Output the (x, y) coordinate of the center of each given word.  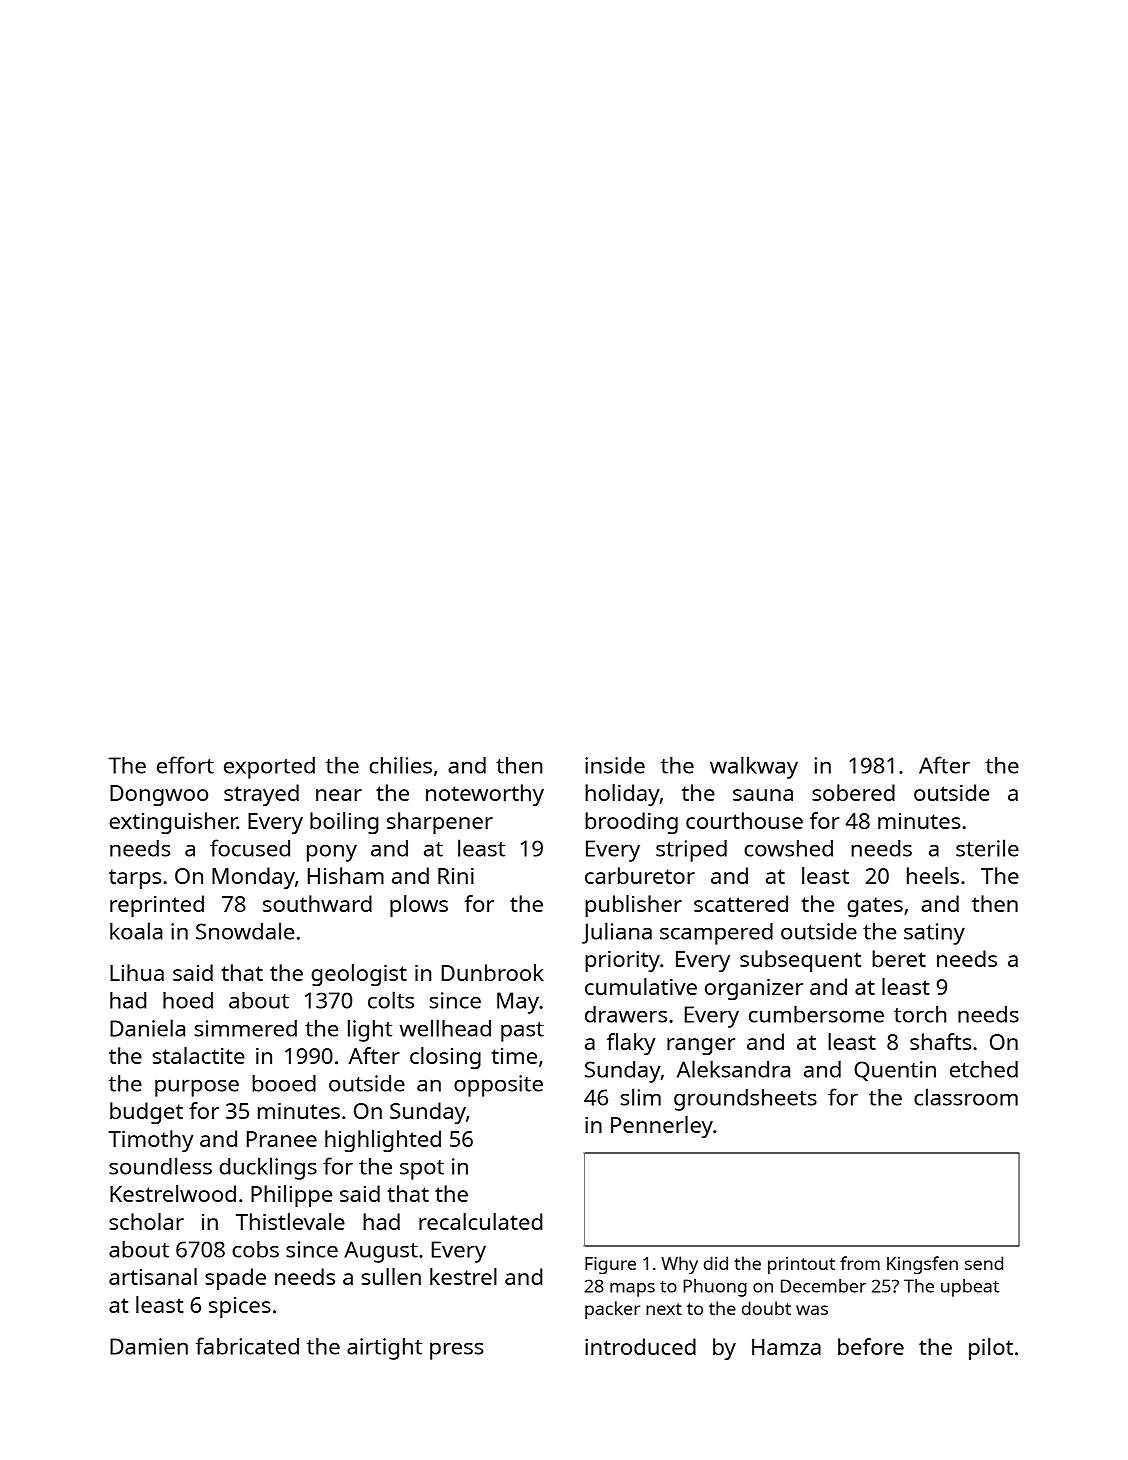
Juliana (617, 933)
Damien (149, 1346)
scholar (146, 1221)
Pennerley (662, 1127)
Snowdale (245, 931)
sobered (853, 792)
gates (875, 907)
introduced (640, 1346)
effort (185, 765)
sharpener (440, 823)
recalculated (480, 1221)
